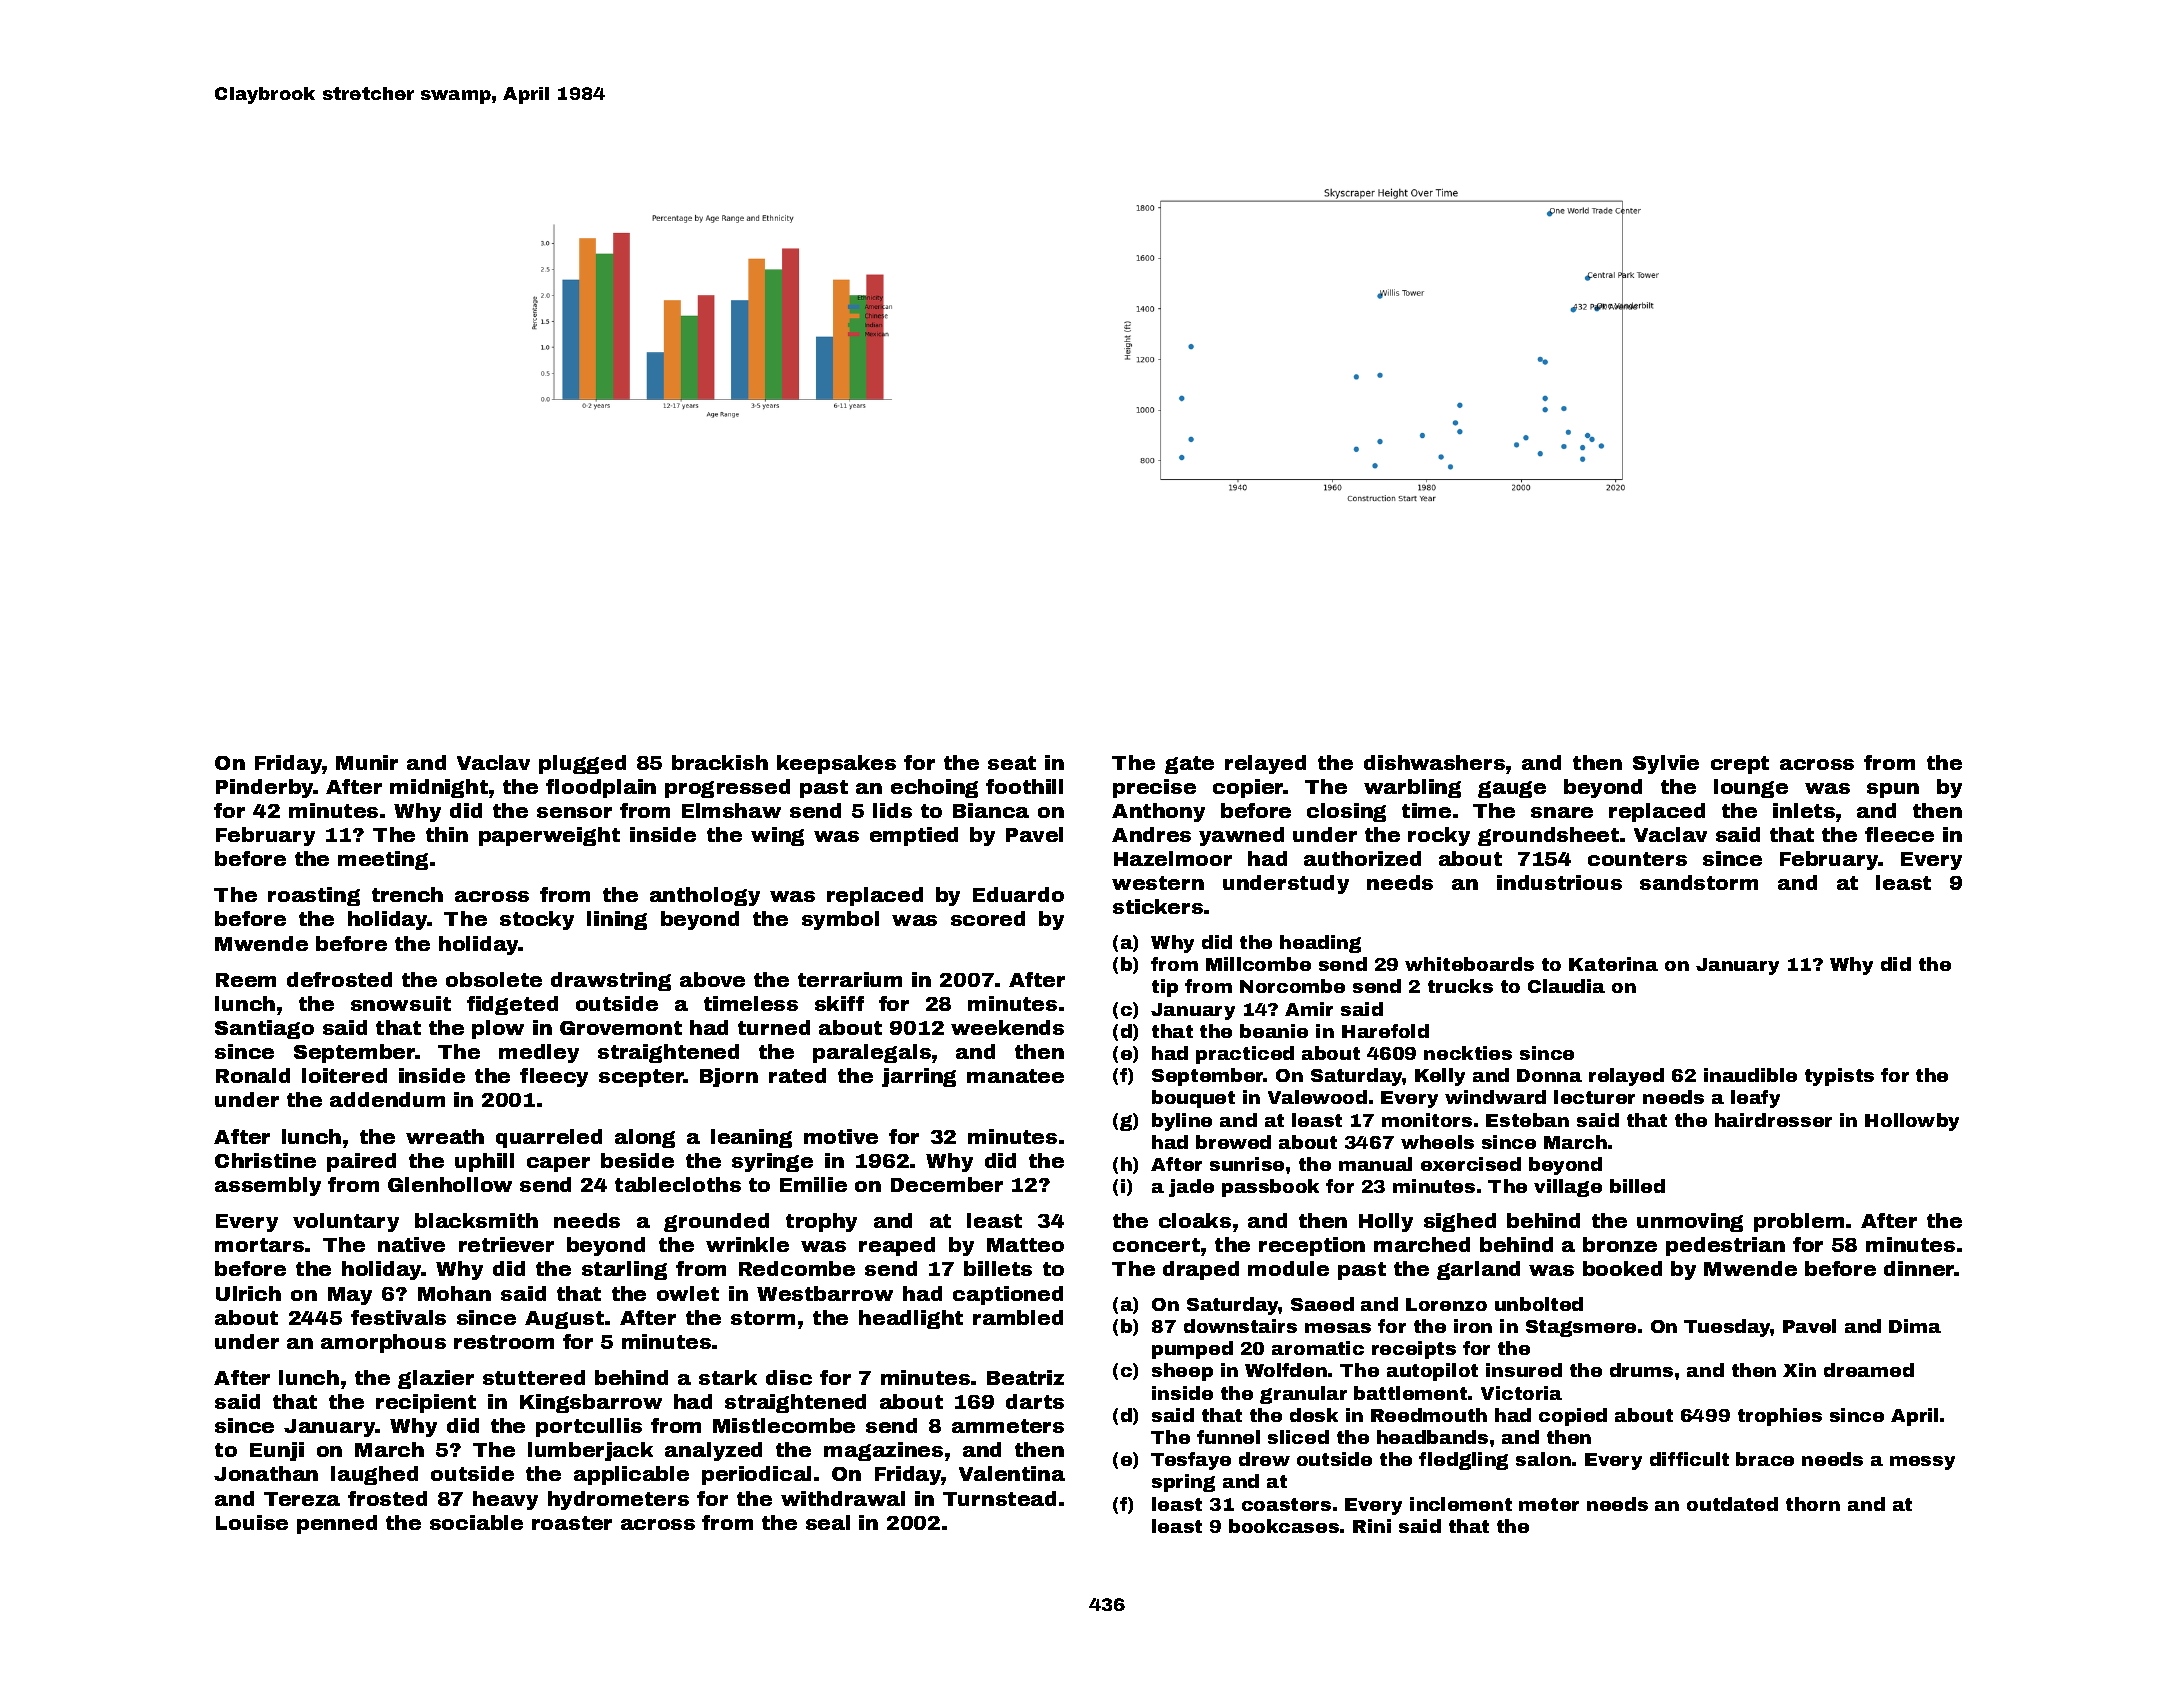  I want to click on unbolted, so click(1539, 1304).
